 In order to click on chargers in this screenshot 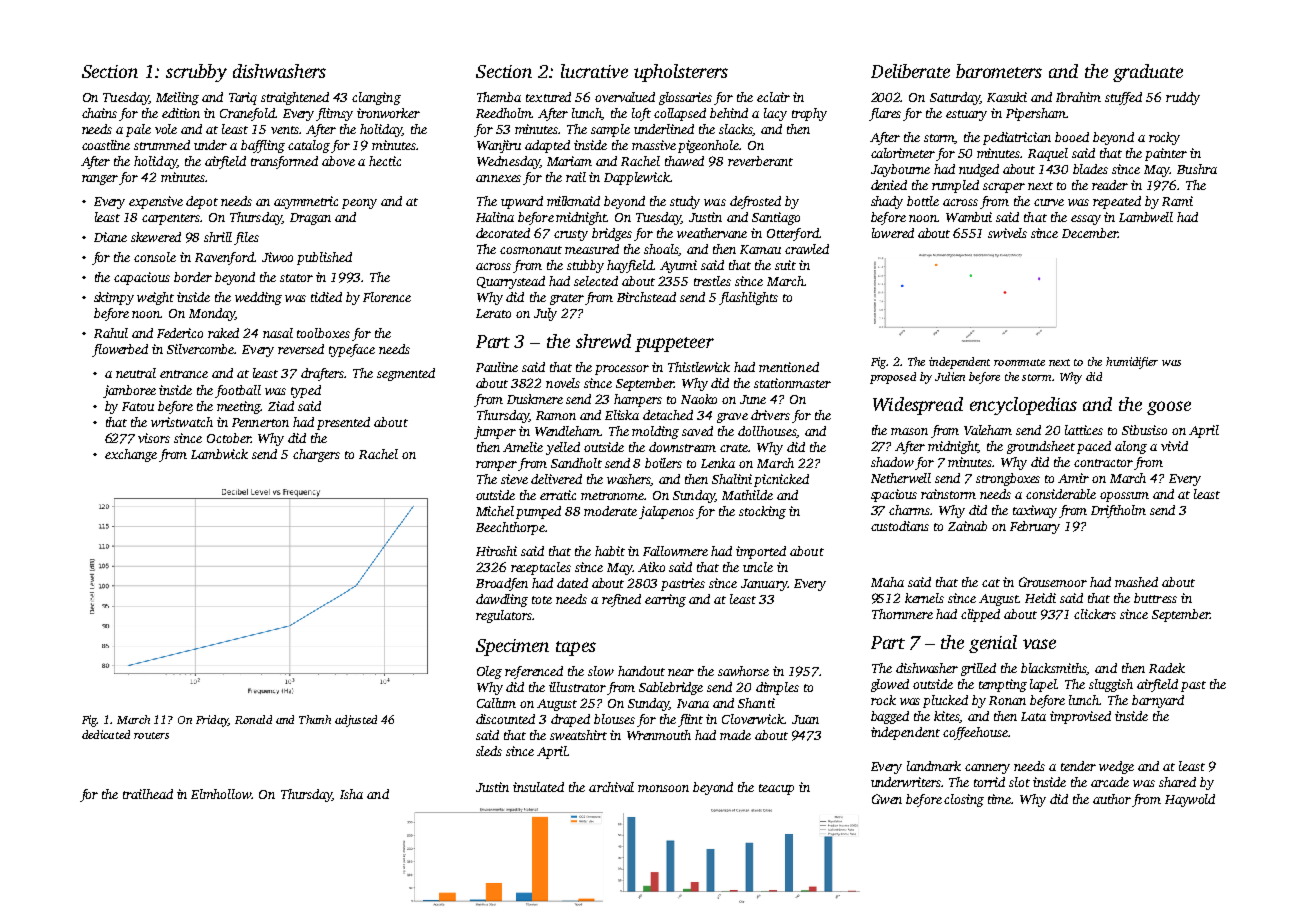, I will do `click(316, 455)`.
